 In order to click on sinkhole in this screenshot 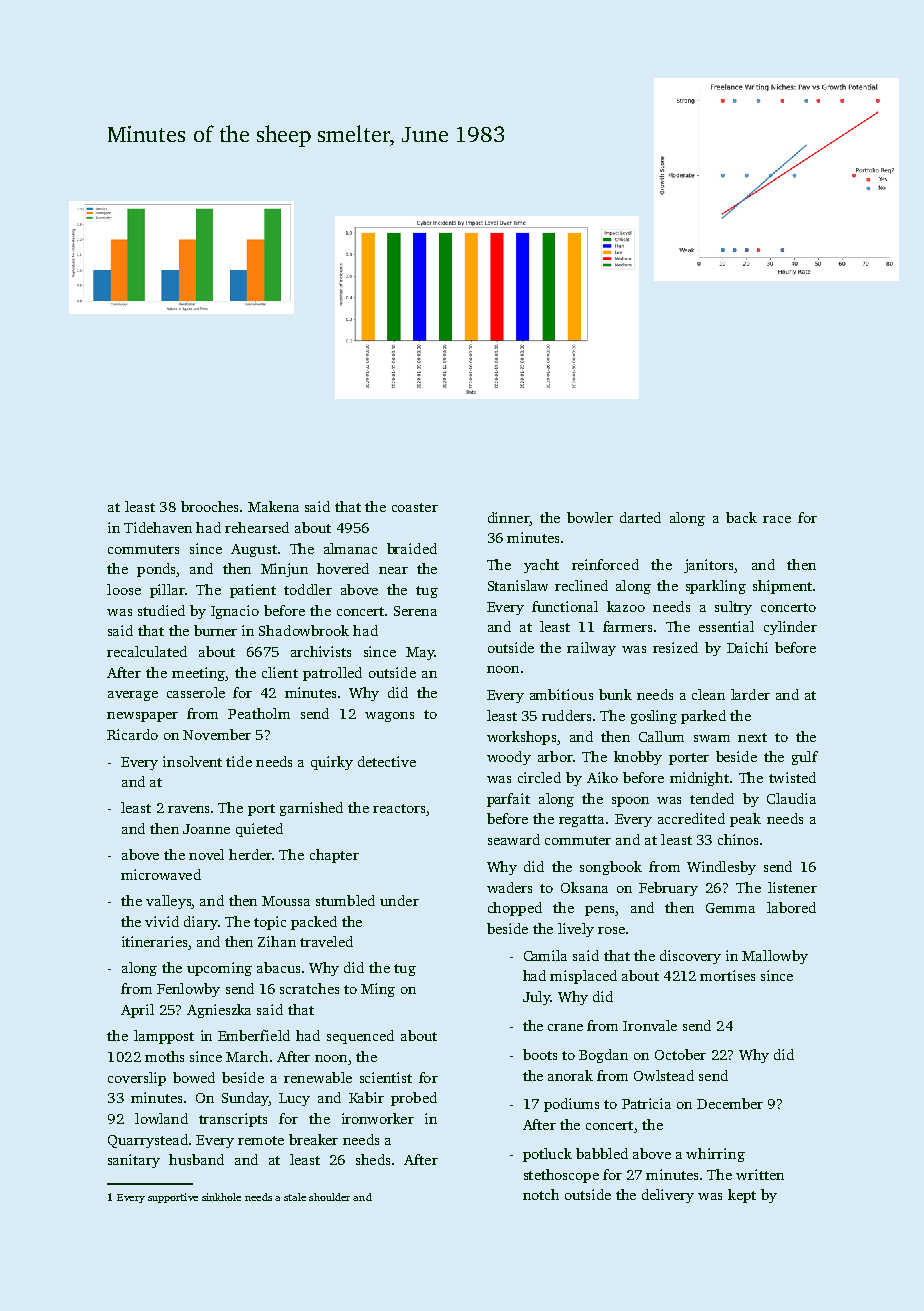, I will do `click(221, 1197)`.
